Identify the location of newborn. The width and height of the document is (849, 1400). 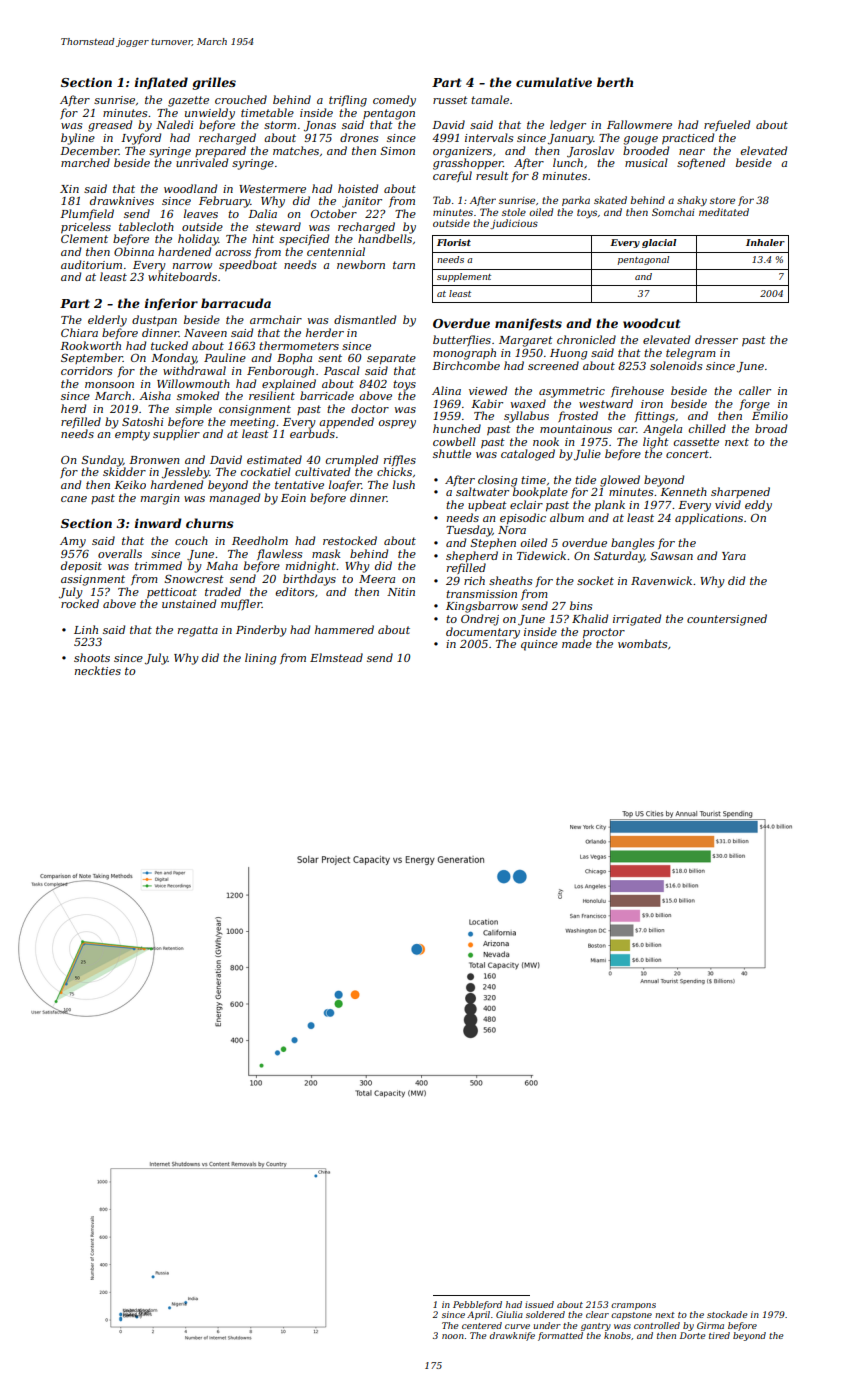
(361, 264).
